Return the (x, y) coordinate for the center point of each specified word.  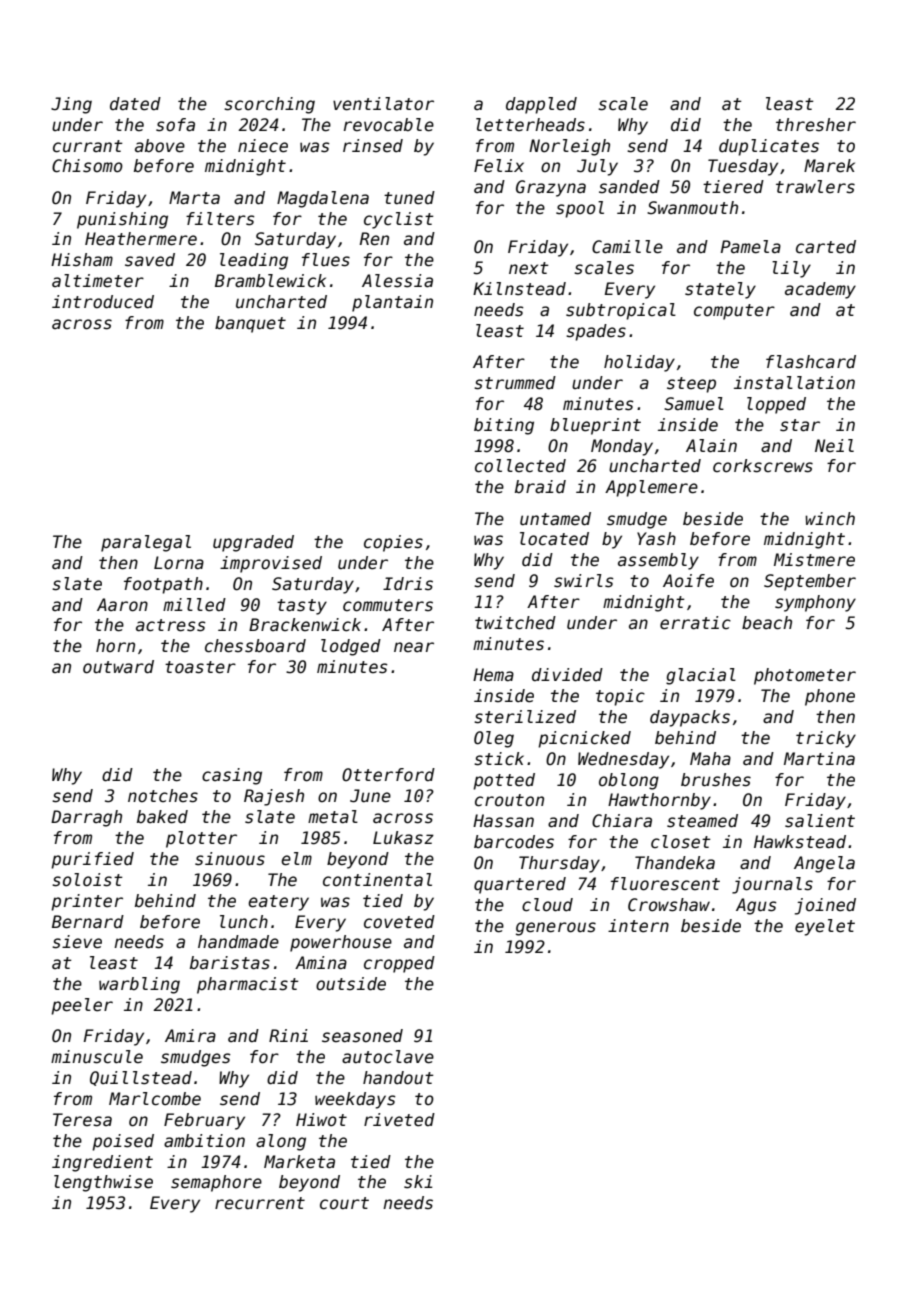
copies (393, 543)
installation (794, 383)
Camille (627, 247)
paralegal (146, 543)
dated (135, 104)
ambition (204, 1141)
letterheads (530, 125)
